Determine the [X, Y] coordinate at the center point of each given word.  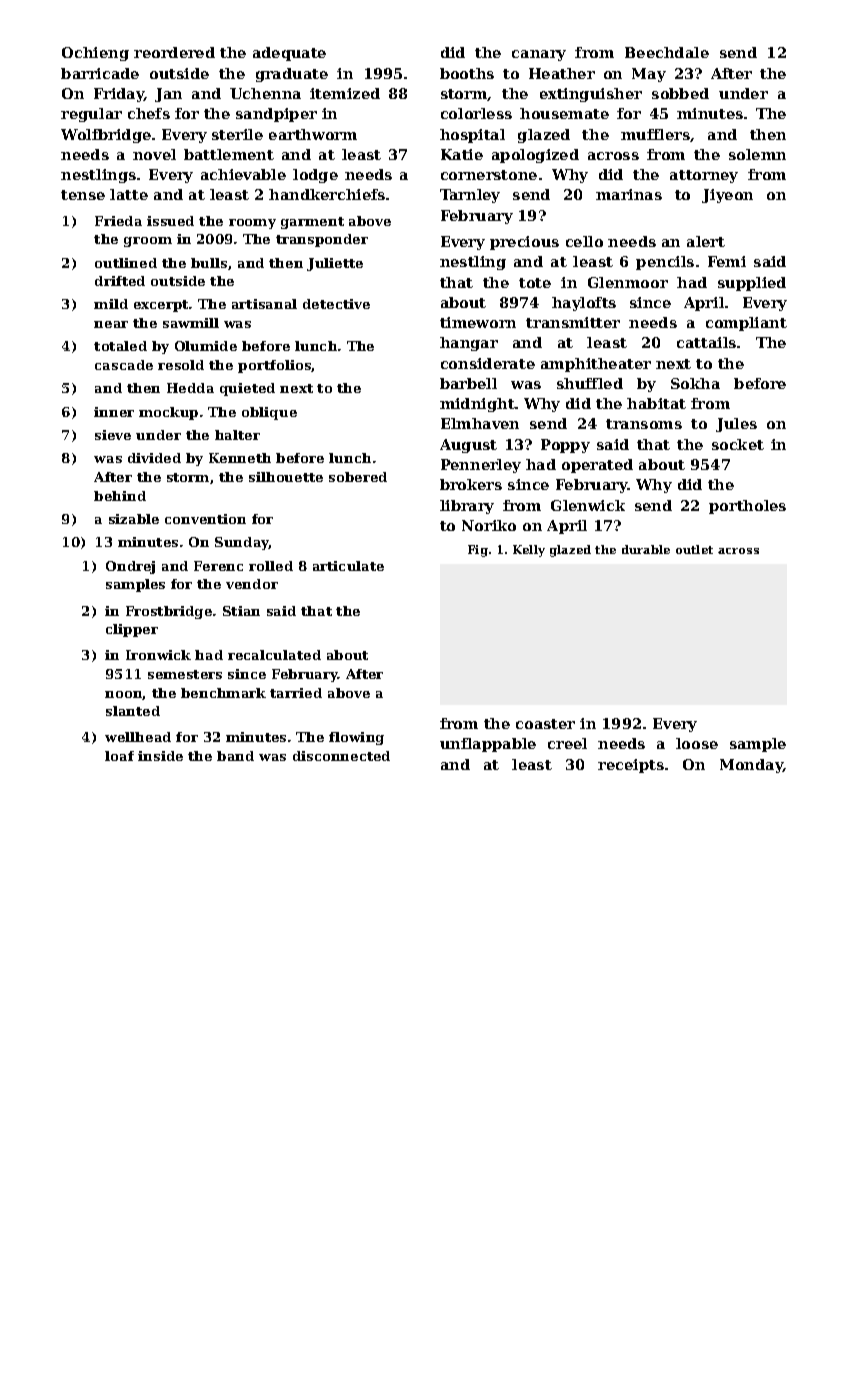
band [235, 756]
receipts [631, 766]
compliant [746, 324]
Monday [751, 766]
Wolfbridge [106, 136]
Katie [462, 154]
